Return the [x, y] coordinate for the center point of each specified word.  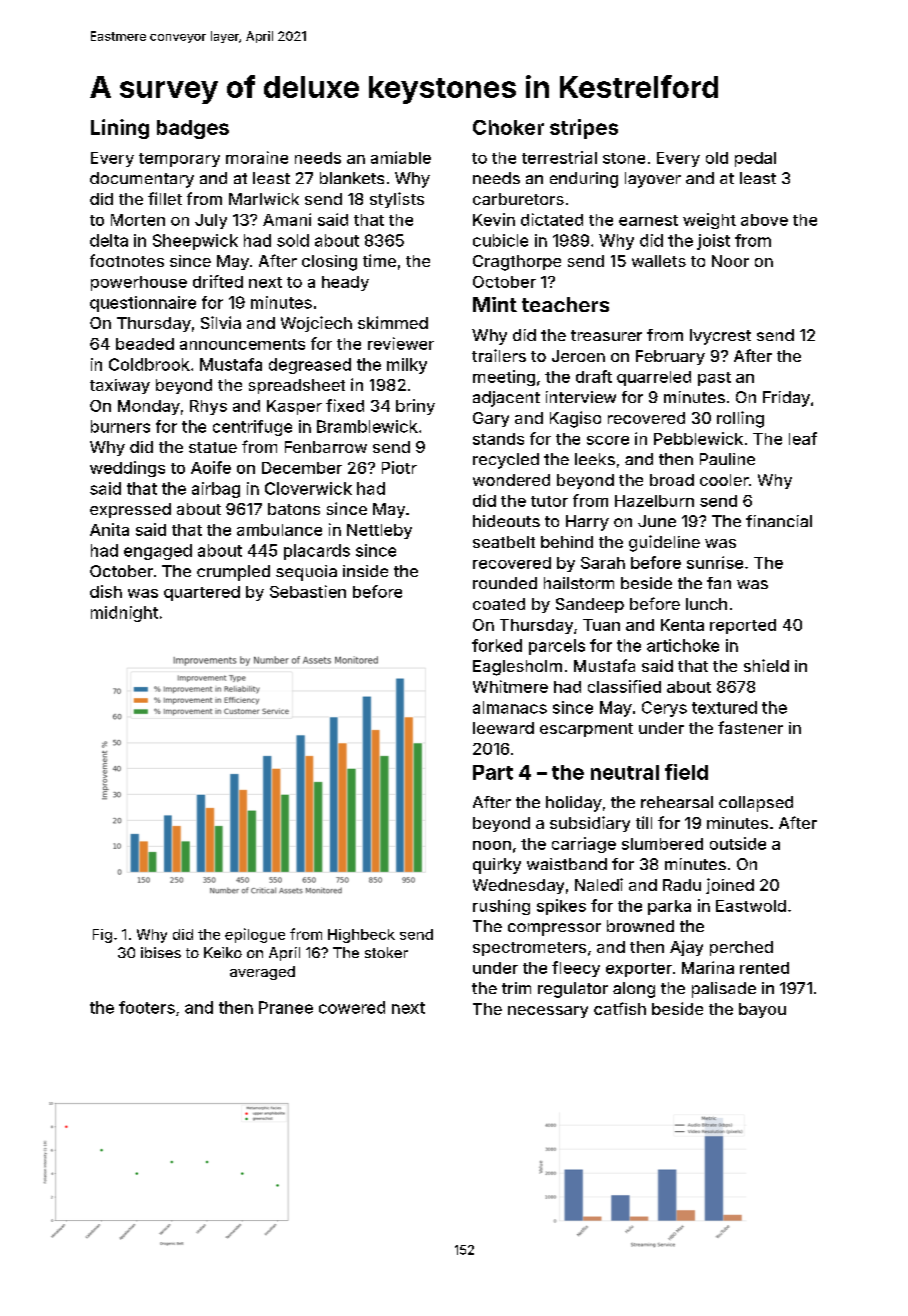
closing [329, 263]
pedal [755, 159]
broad [672, 480]
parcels [557, 647]
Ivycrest [720, 337]
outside [738, 843]
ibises [161, 952]
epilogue [255, 935]
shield [766, 665]
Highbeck [361, 936]
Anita [109, 529]
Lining [120, 129]
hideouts [506, 521]
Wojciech [316, 324]
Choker [508, 127]
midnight [124, 614]
